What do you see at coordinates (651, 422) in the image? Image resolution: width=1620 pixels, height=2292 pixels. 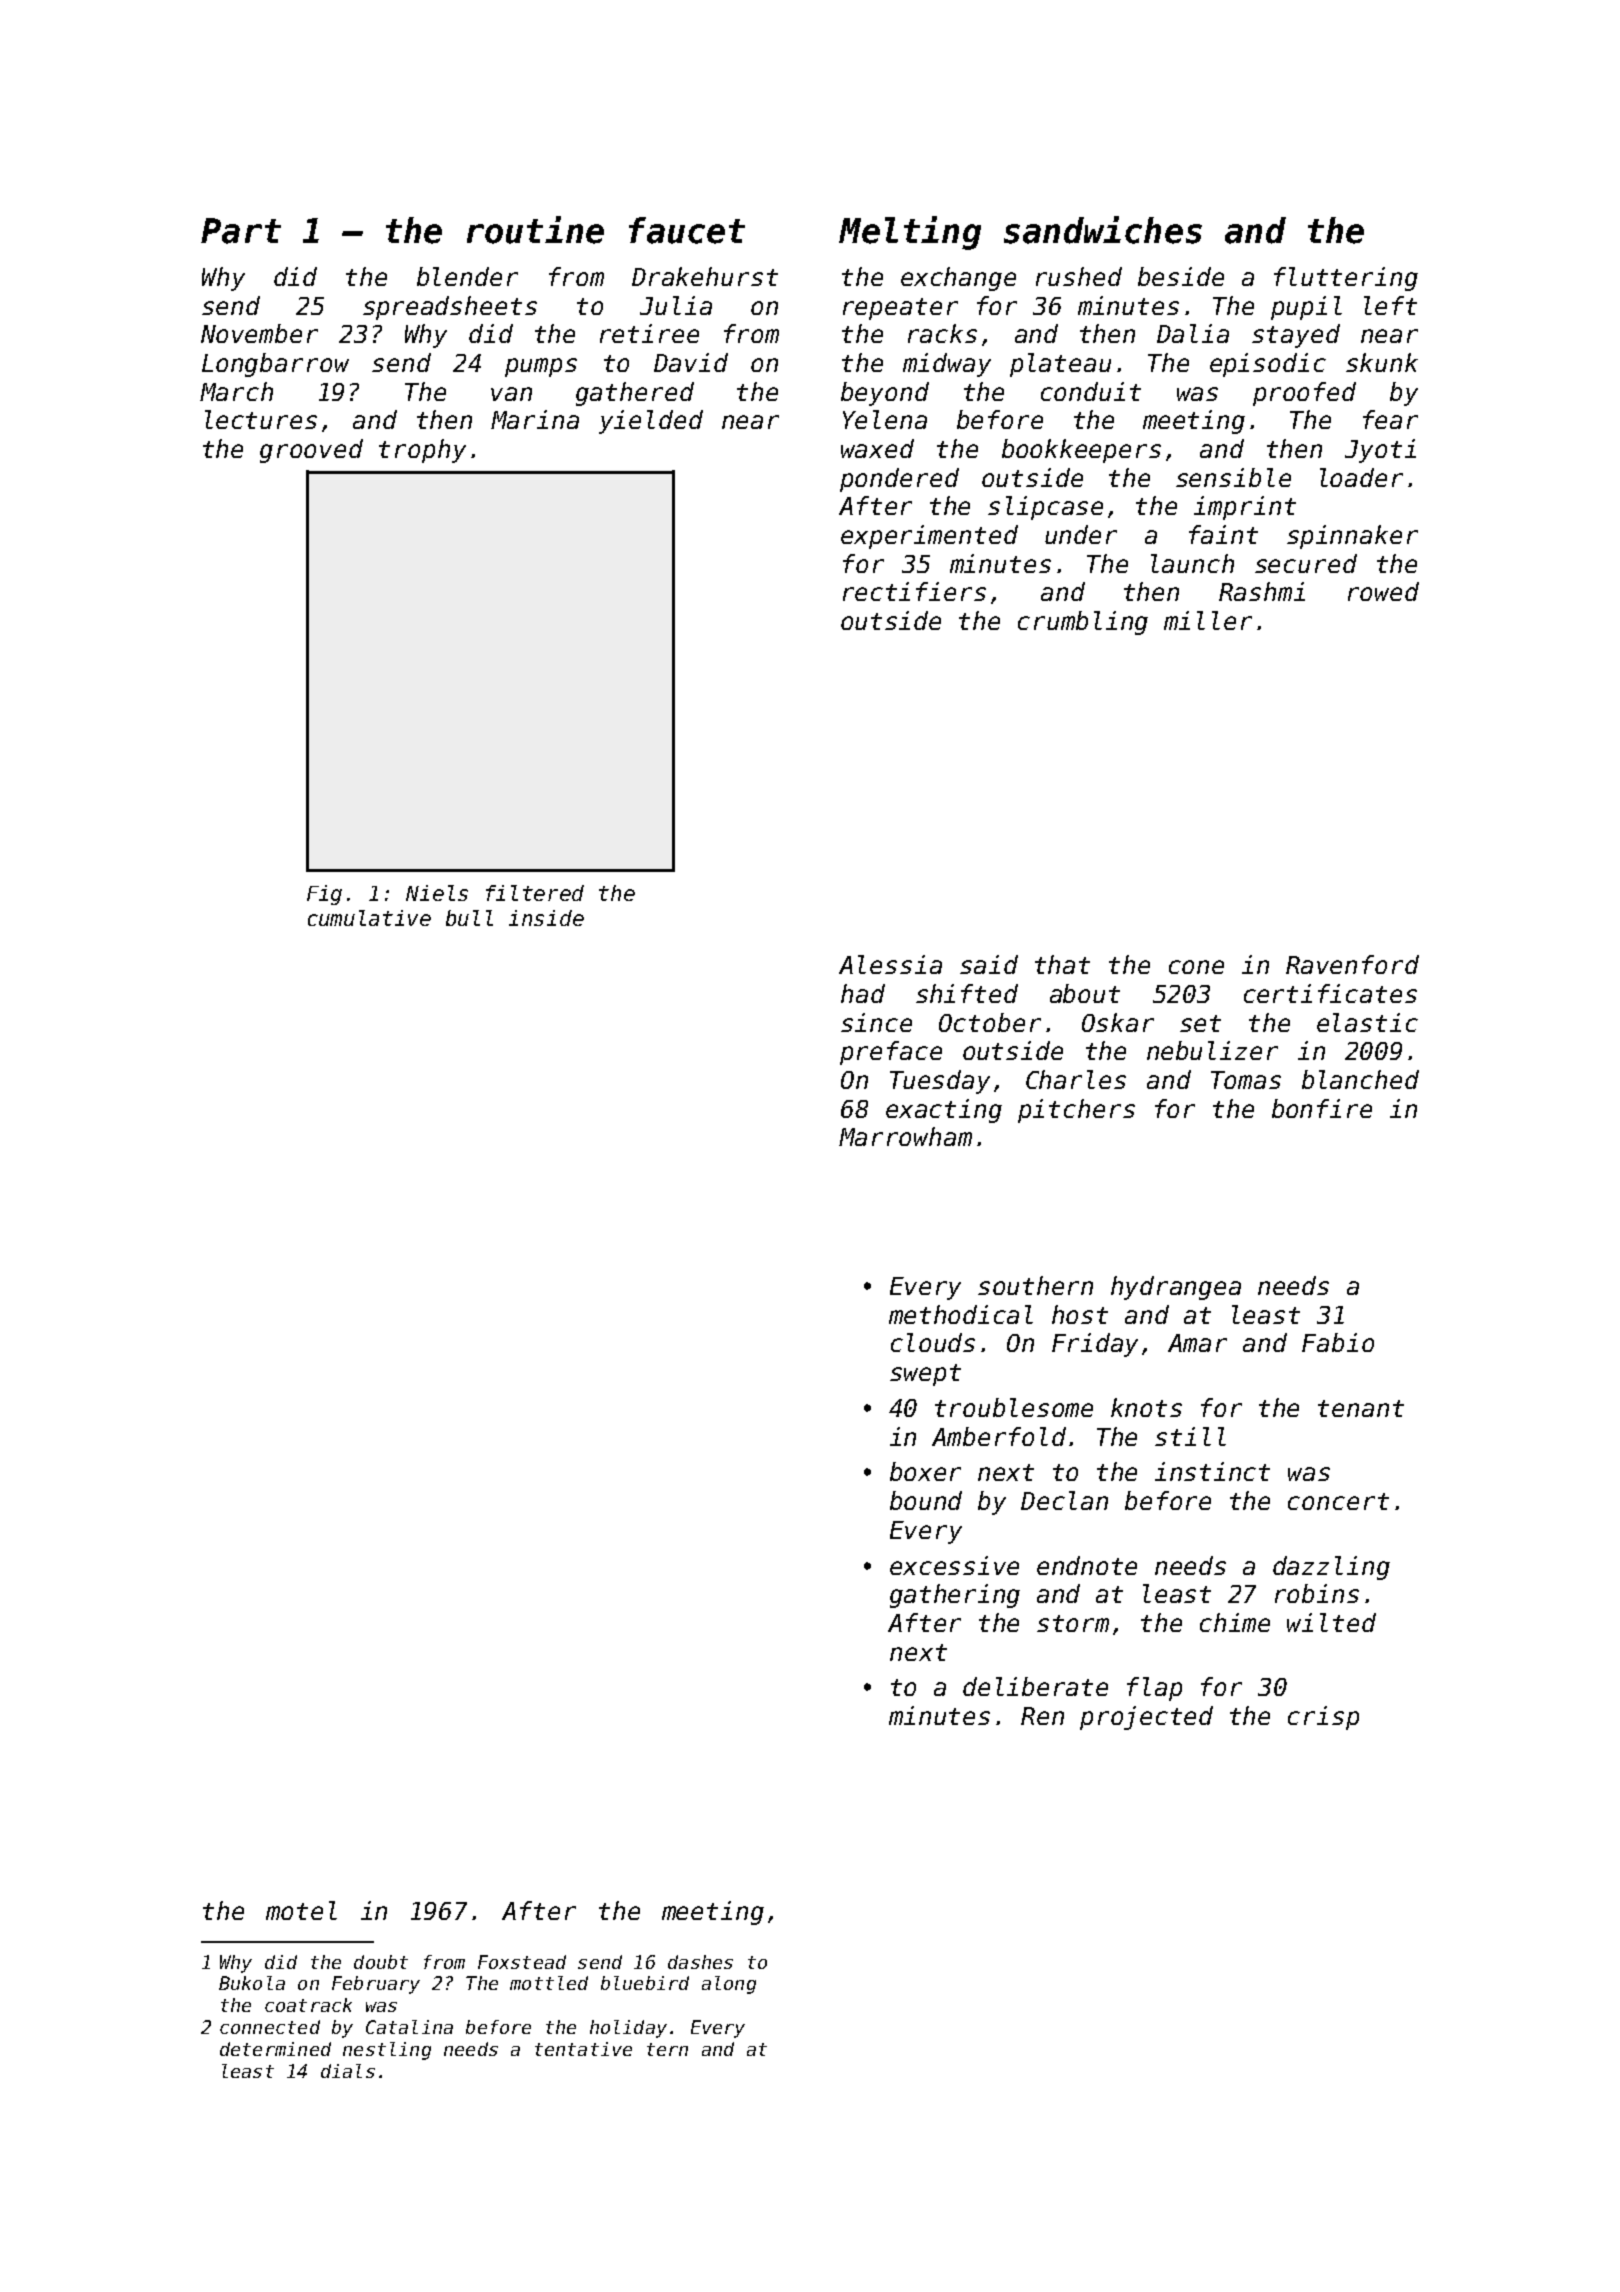 I see `yielded` at bounding box center [651, 422].
